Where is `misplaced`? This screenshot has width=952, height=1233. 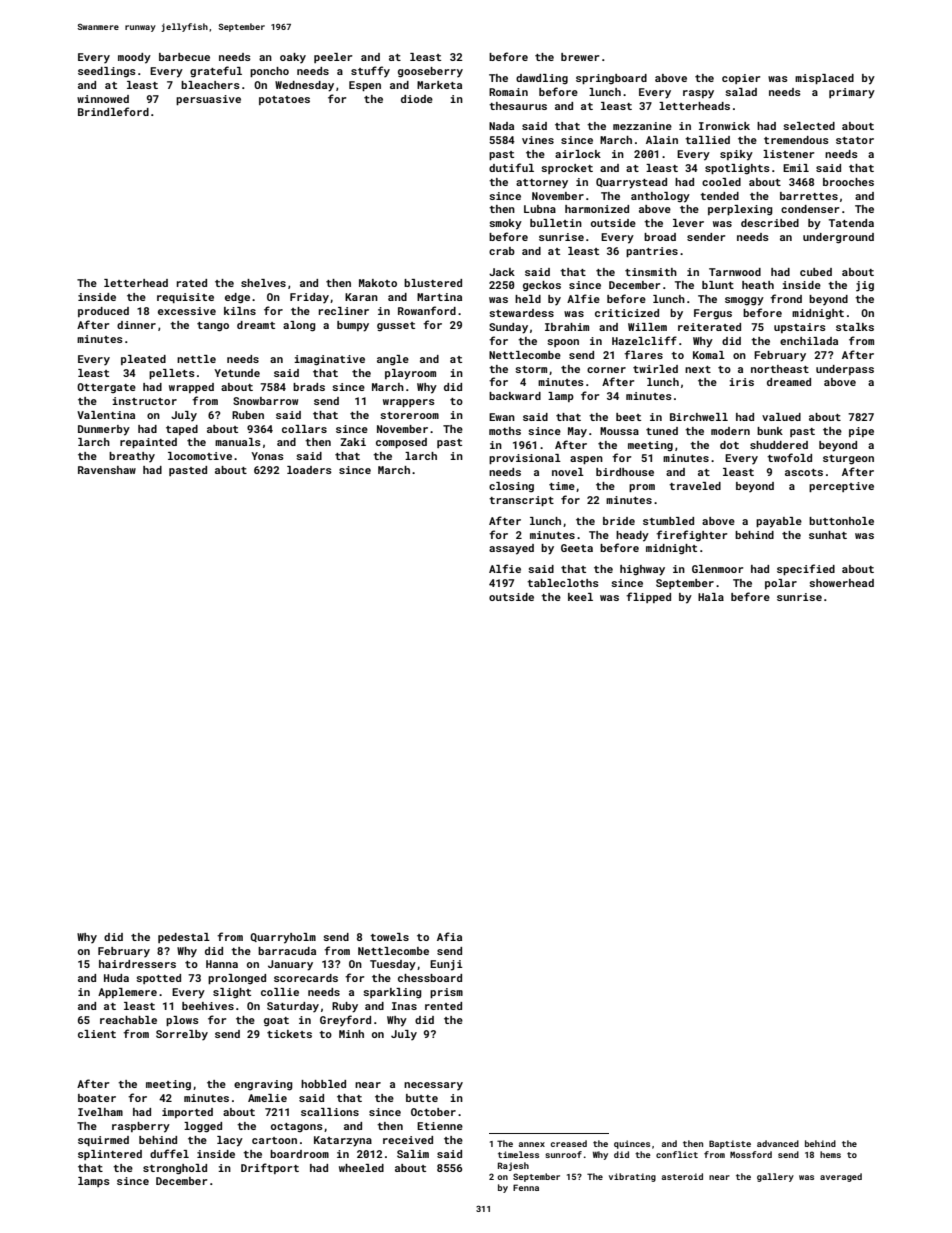 misplaced is located at coordinates (824, 79).
